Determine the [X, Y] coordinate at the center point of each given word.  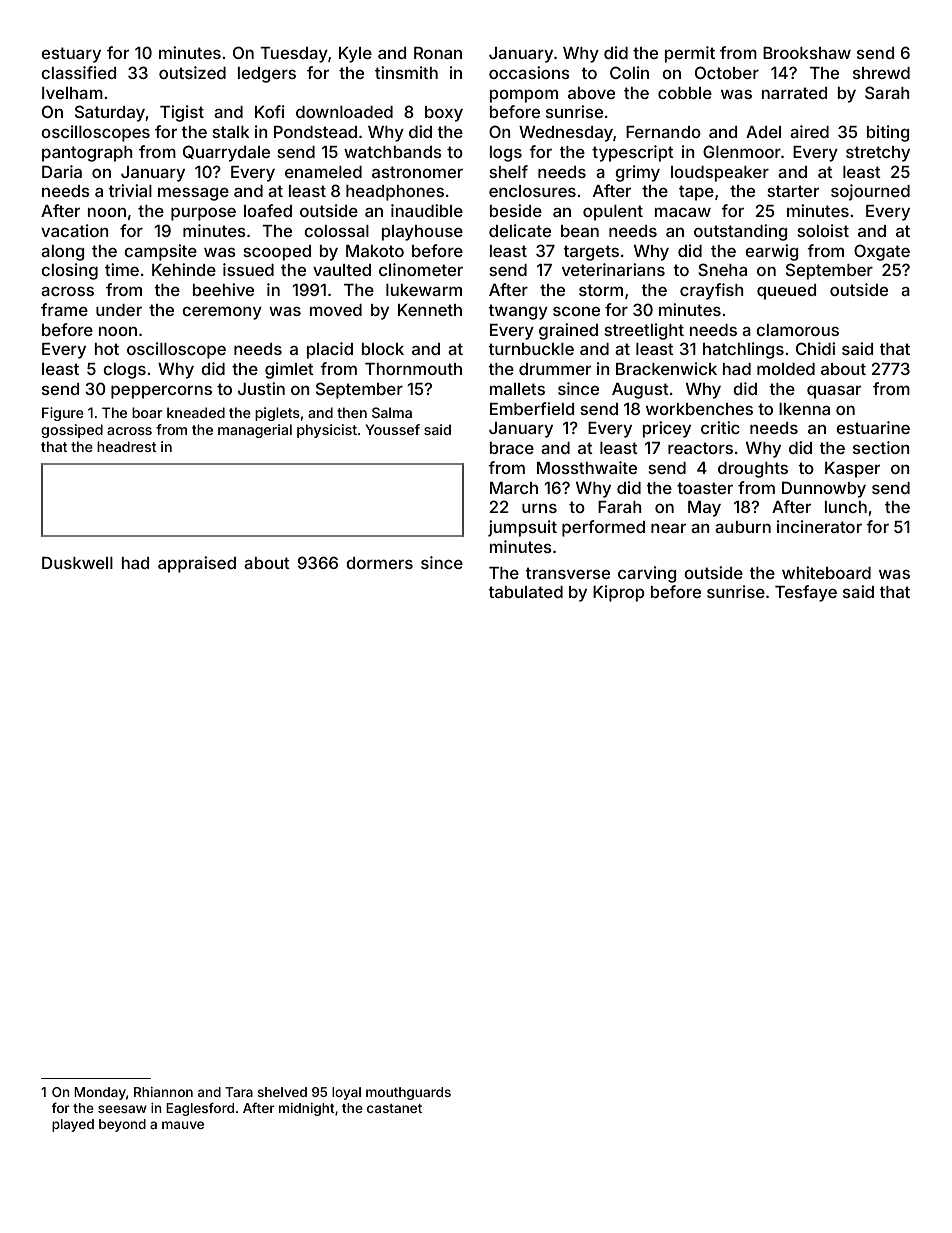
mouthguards [408, 1093]
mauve [183, 1125]
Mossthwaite [587, 467]
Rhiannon [163, 1092]
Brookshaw [807, 53]
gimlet [289, 370]
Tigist [182, 113]
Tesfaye [806, 593]
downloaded [344, 112]
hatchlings [743, 350]
